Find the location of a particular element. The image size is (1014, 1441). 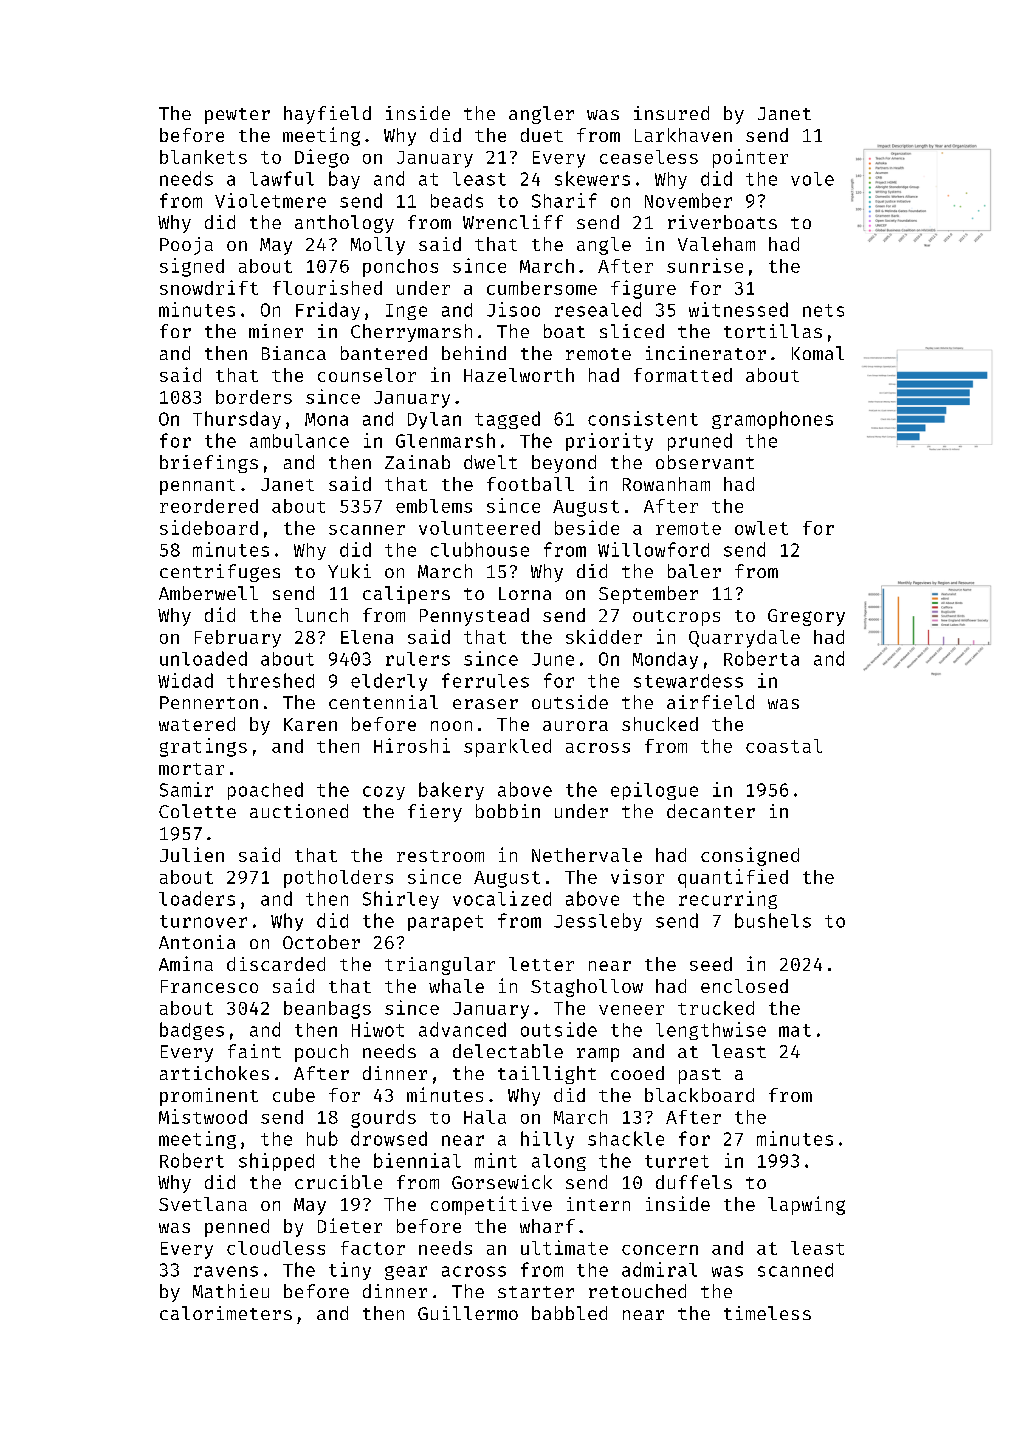

vole is located at coordinates (812, 179).
